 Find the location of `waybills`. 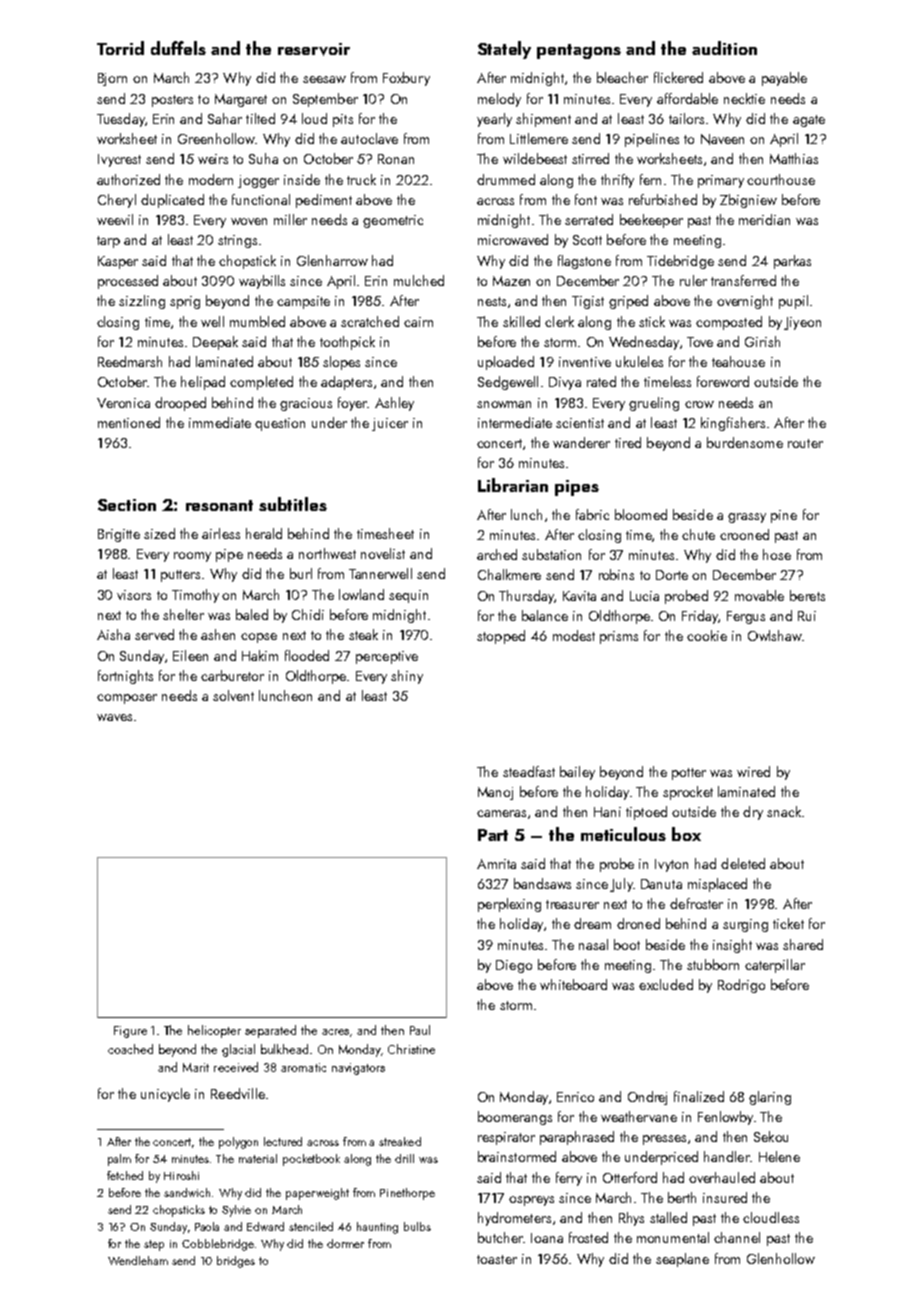

waybills is located at coordinates (262, 282).
